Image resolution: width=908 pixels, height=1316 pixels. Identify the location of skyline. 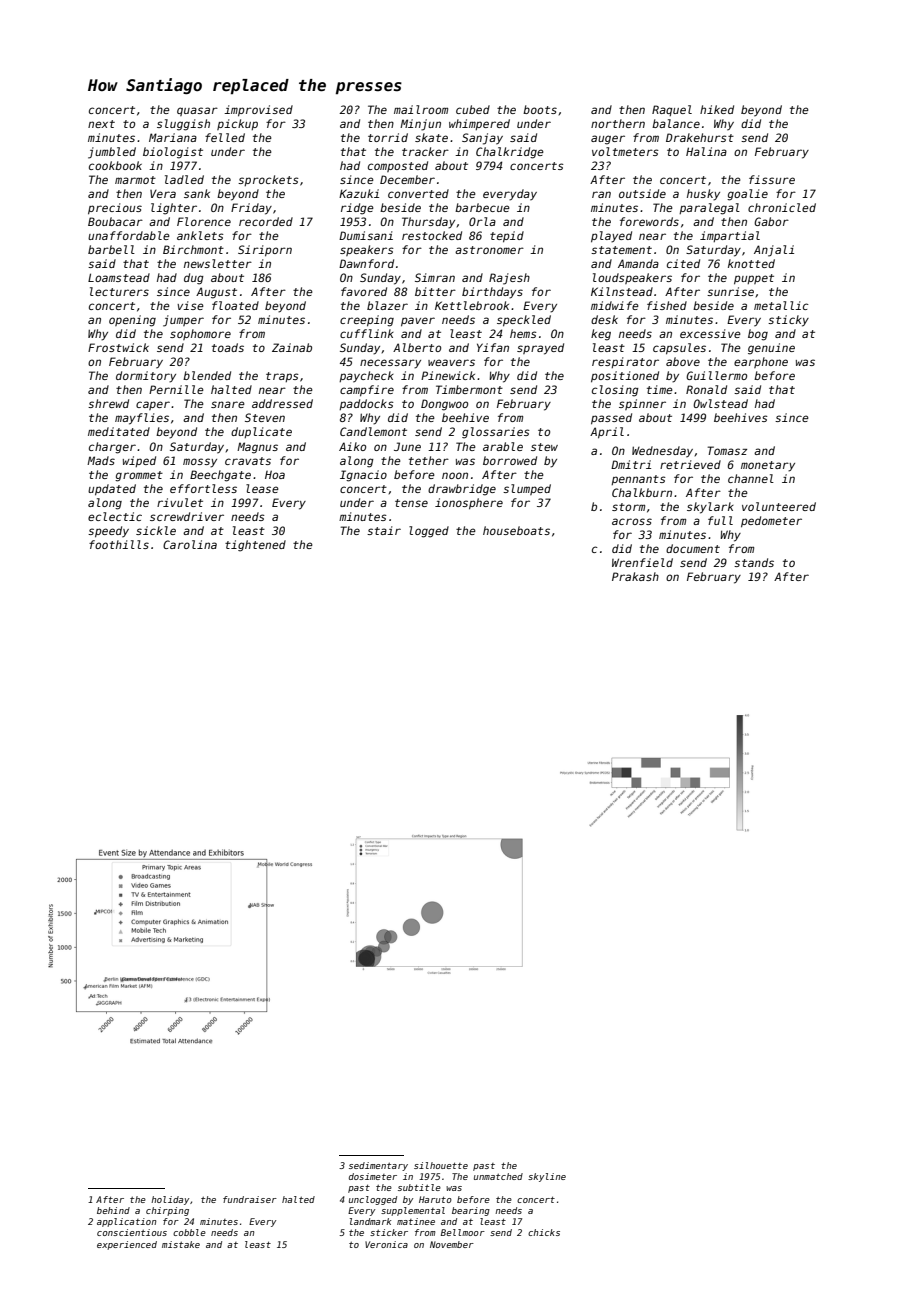
(547, 1177).
